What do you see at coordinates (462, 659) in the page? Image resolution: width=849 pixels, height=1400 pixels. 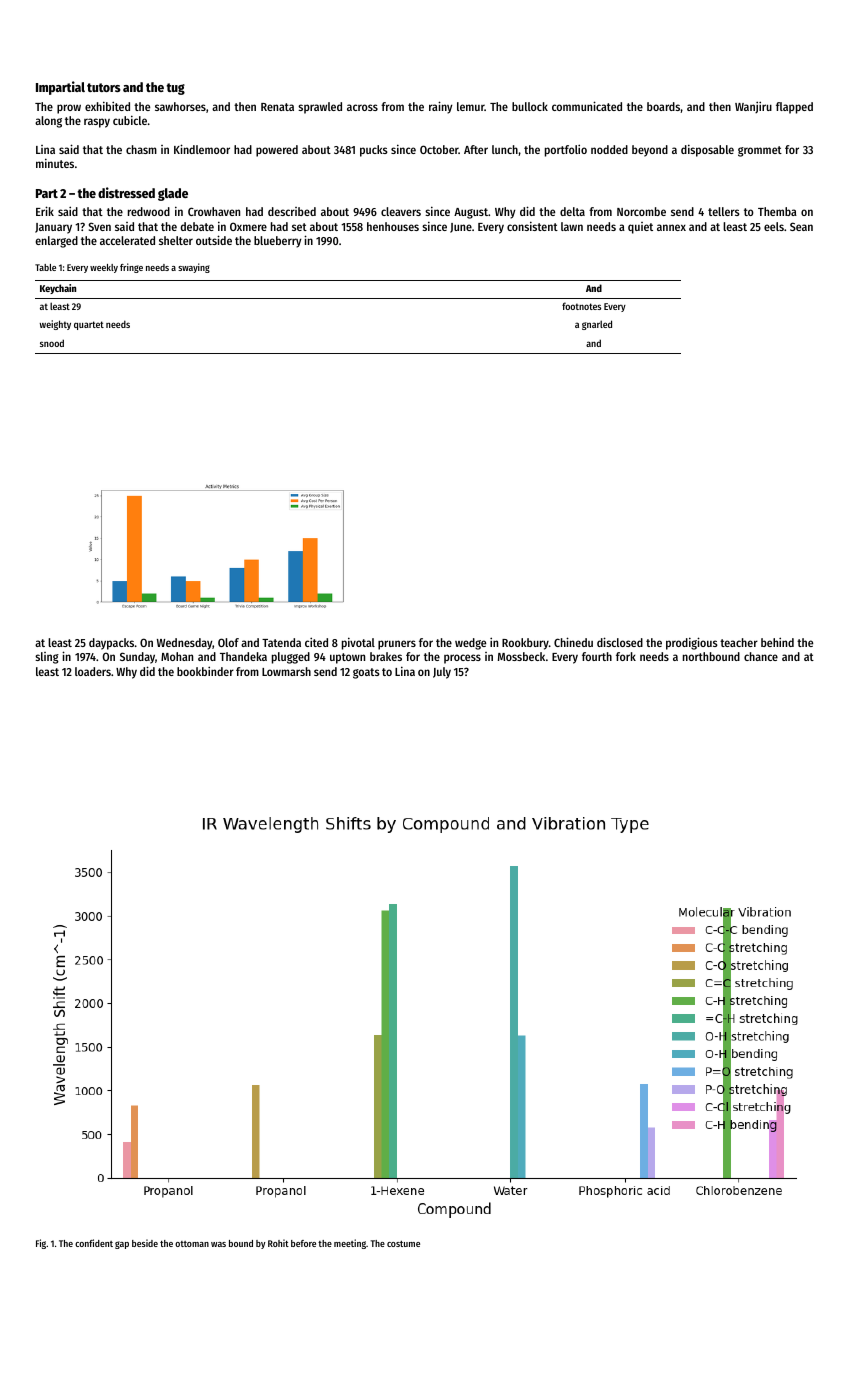 I see `process` at bounding box center [462, 659].
